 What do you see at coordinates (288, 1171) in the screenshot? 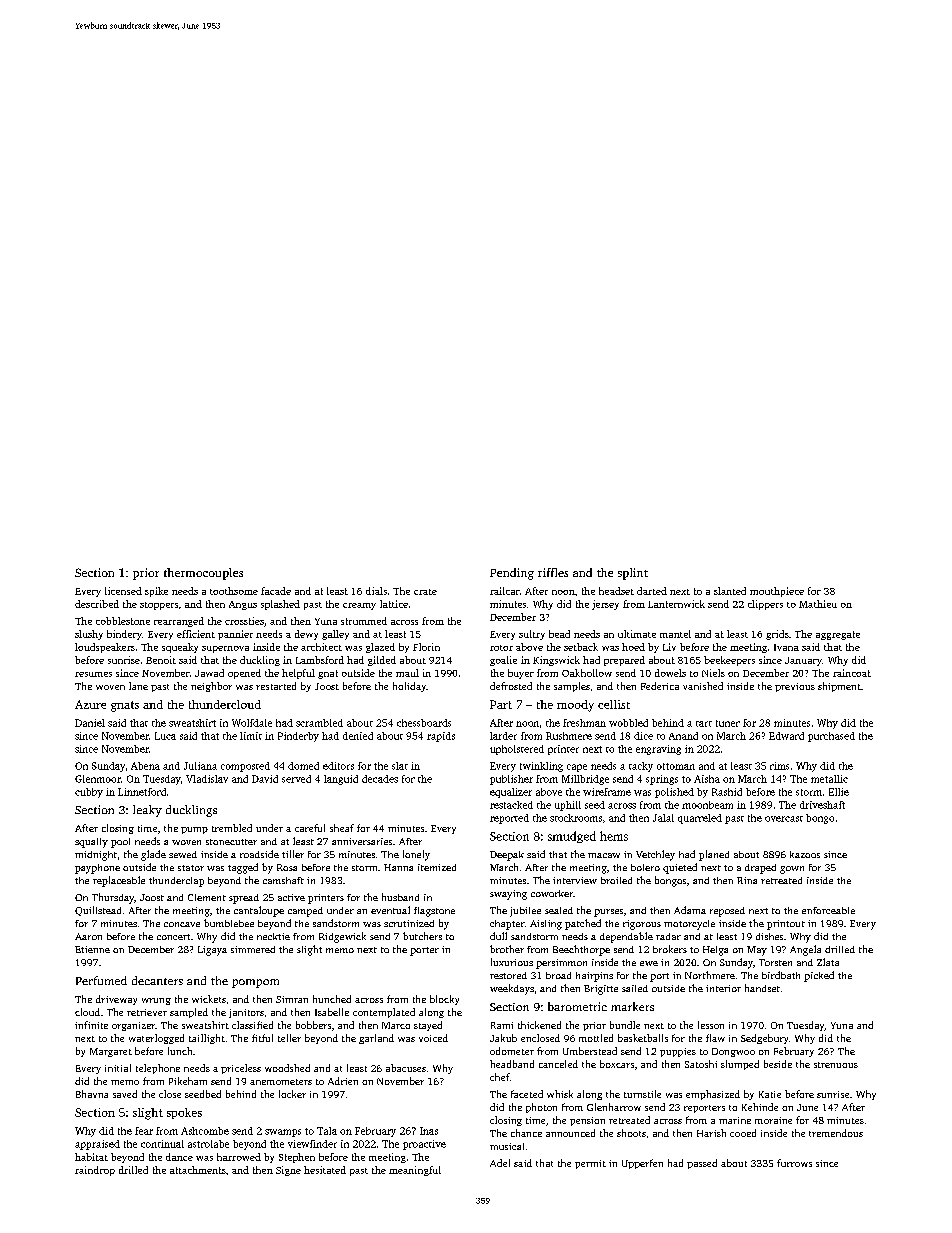
I see `Signe` at bounding box center [288, 1171].
